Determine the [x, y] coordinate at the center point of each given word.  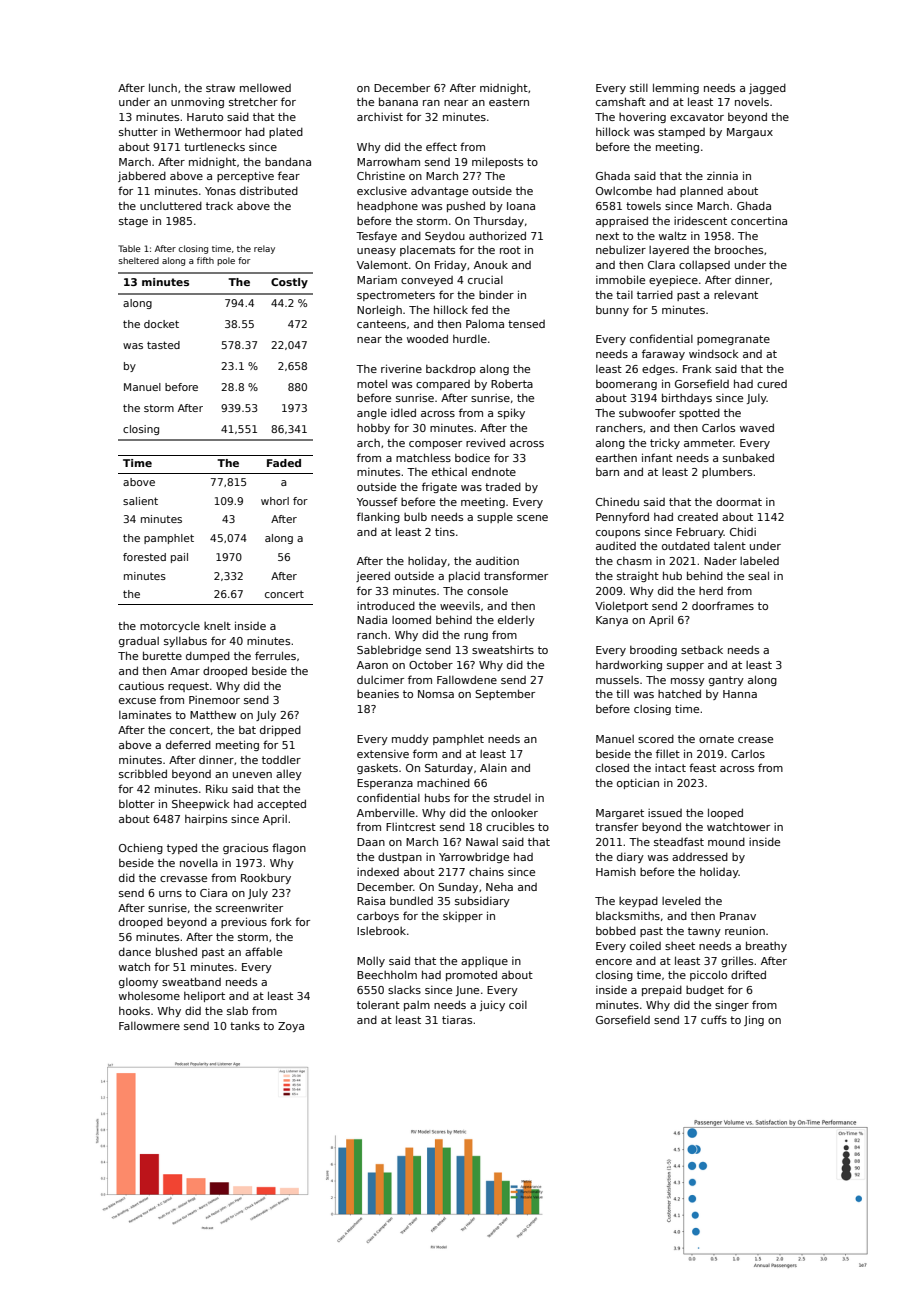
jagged [767, 89]
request [188, 687]
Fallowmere [149, 1026]
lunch [163, 87]
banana [398, 101]
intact [670, 768]
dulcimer [380, 680]
